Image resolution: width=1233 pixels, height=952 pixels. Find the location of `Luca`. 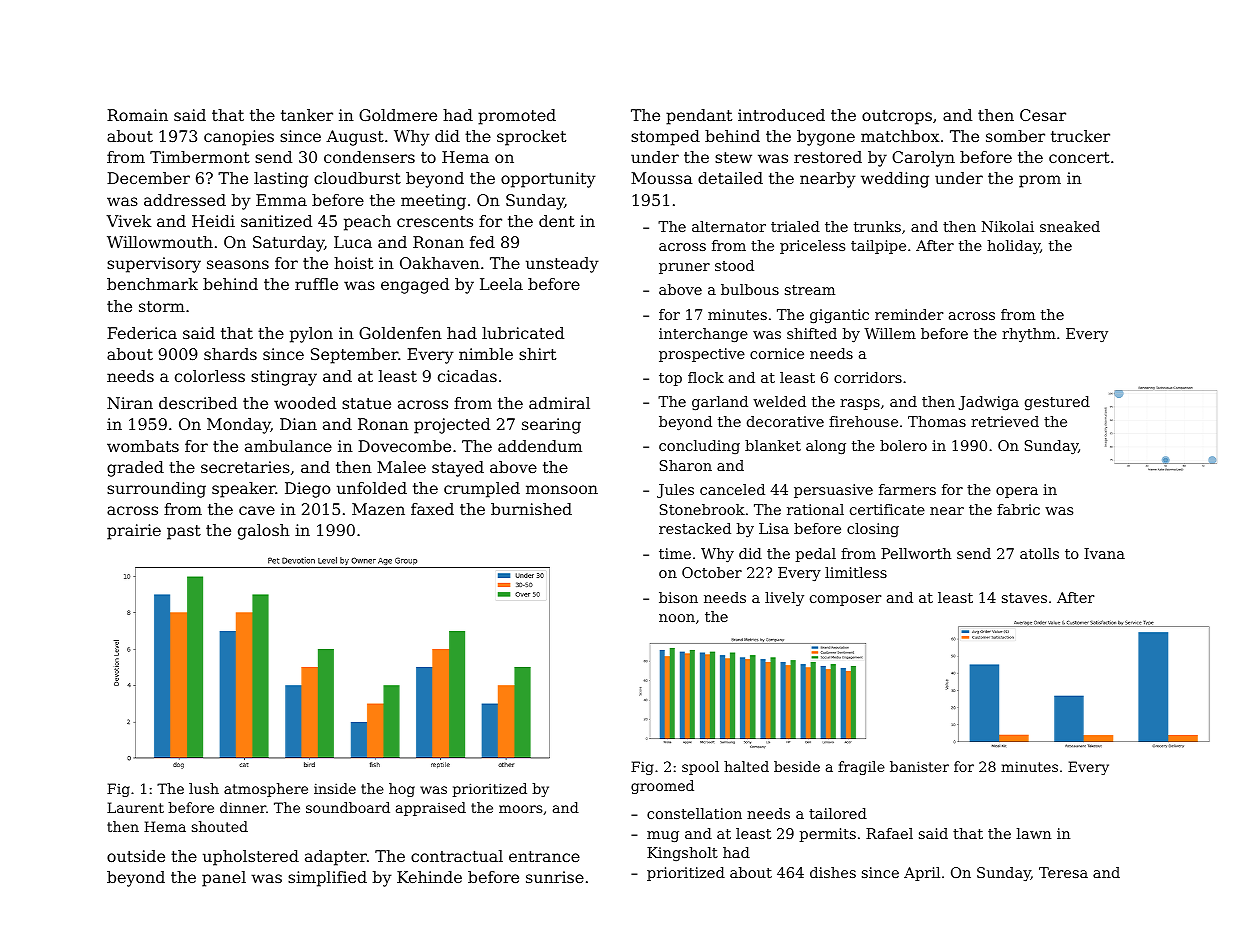

Luca is located at coordinates (353, 242).
